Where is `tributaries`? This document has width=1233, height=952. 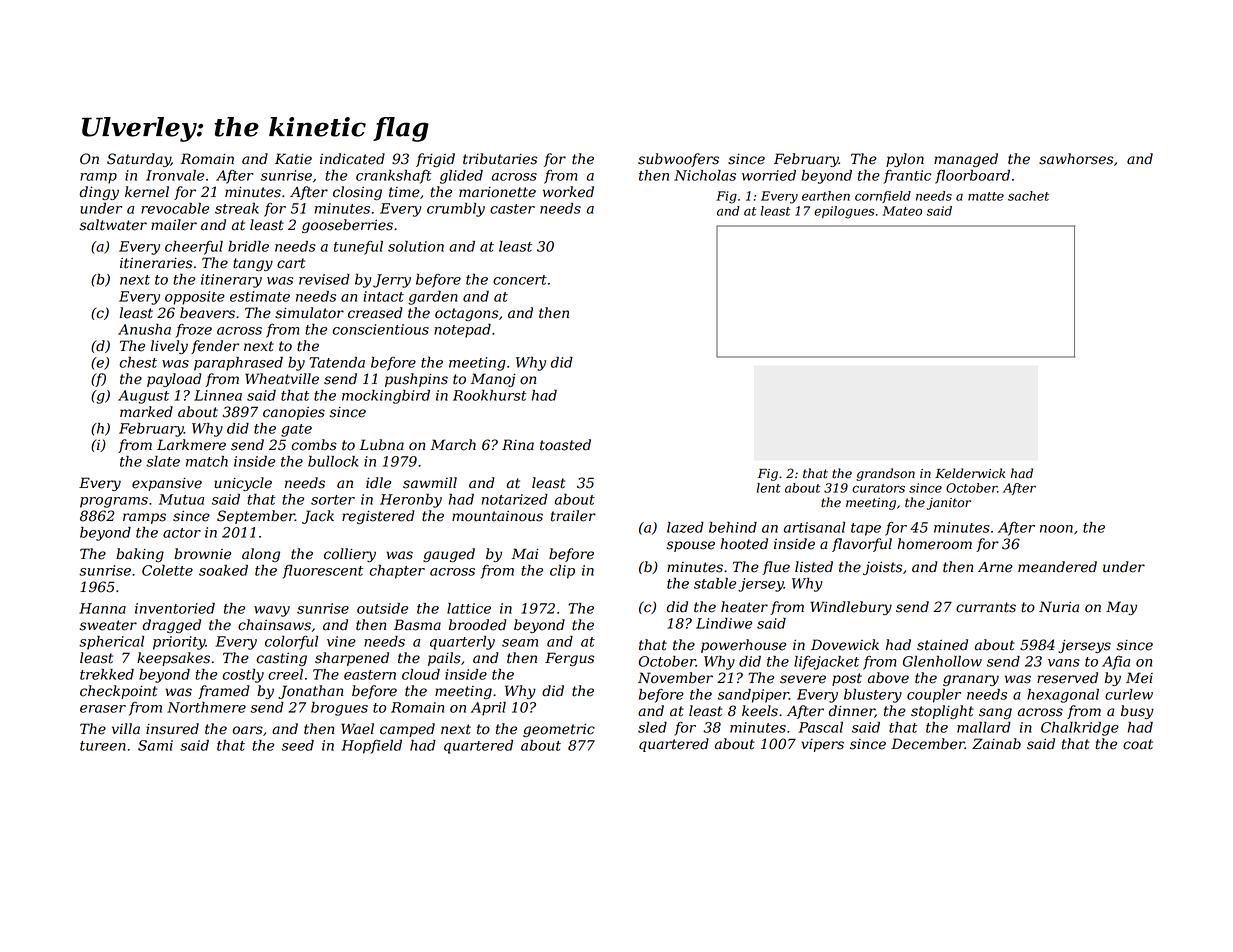
tributaries is located at coordinates (500, 159).
